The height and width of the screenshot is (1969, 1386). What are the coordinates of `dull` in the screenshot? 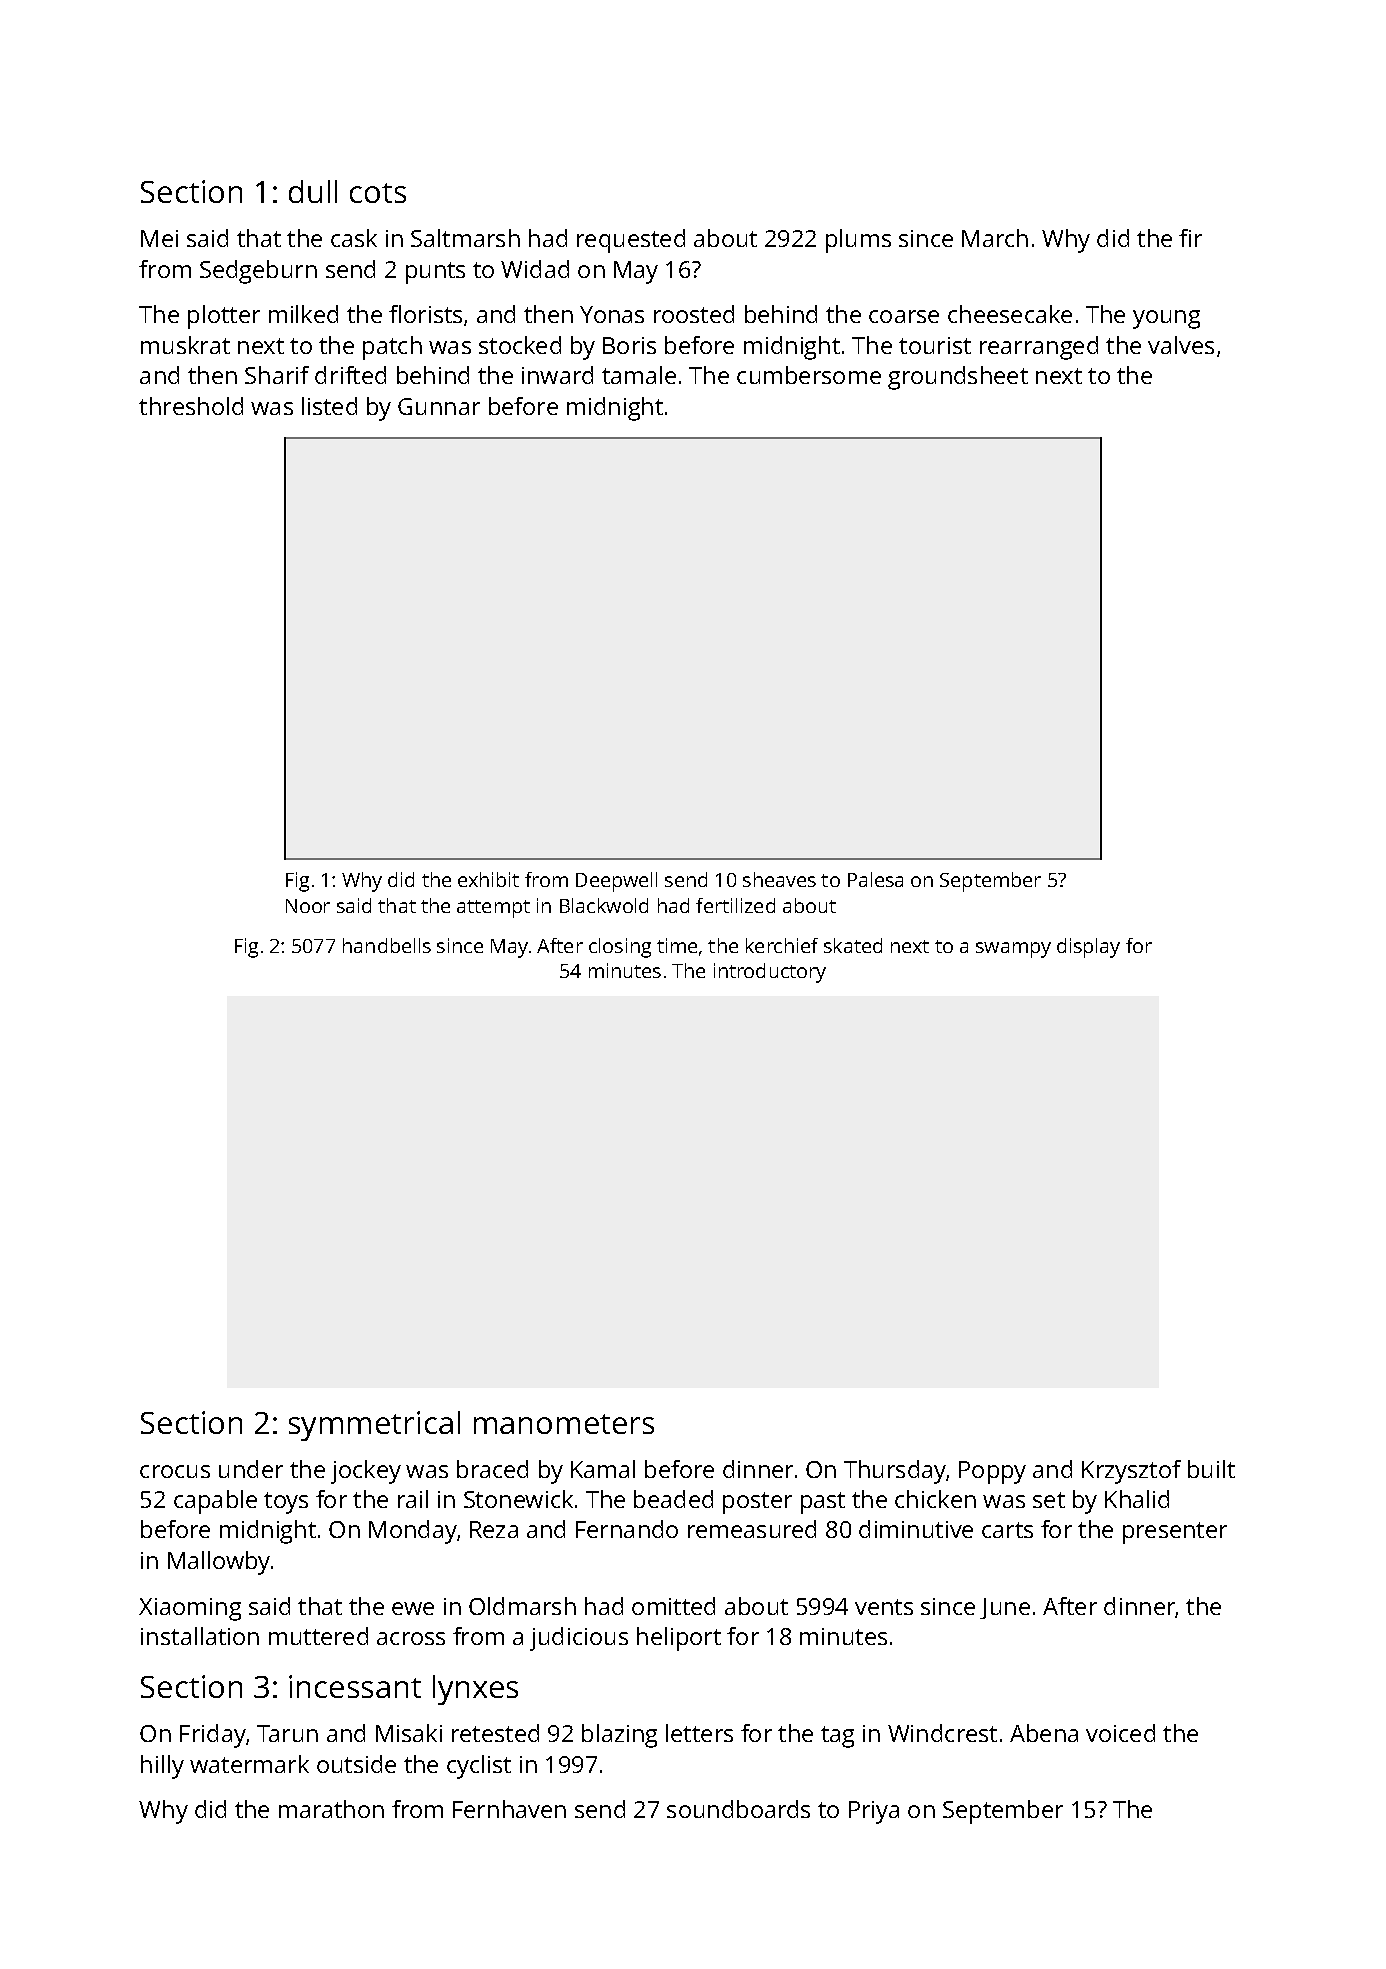 It's located at (313, 191).
